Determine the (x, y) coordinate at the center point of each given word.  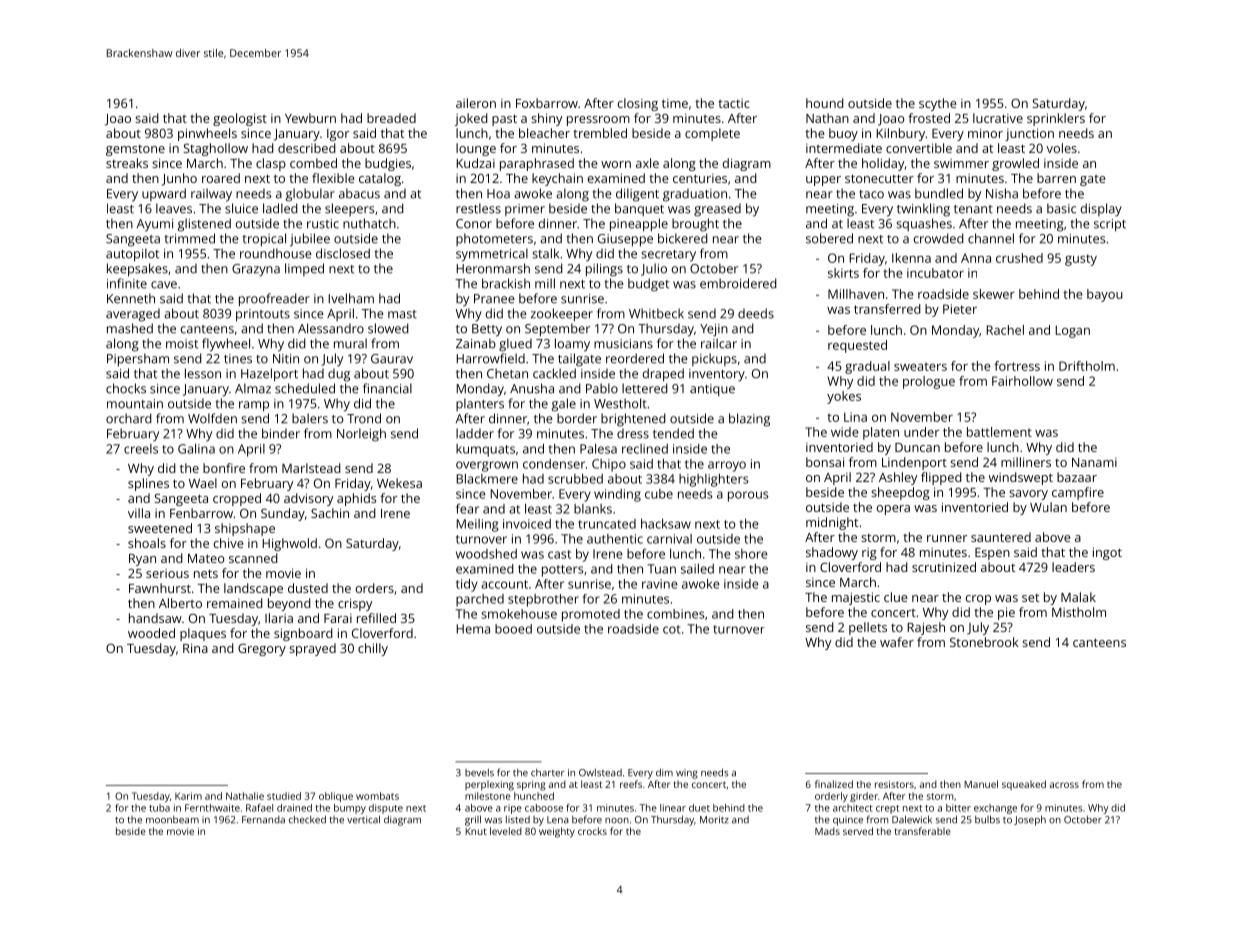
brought (695, 225)
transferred (887, 309)
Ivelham (351, 298)
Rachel (1005, 330)
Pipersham (138, 360)
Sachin (330, 513)
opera (893, 510)
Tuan (661, 569)
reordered (635, 358)
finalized (834, 784)
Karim (188, 796)
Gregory (262, 649)
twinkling (923, 210)
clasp (271, 164)
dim (664, 772)
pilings (604, 270)
